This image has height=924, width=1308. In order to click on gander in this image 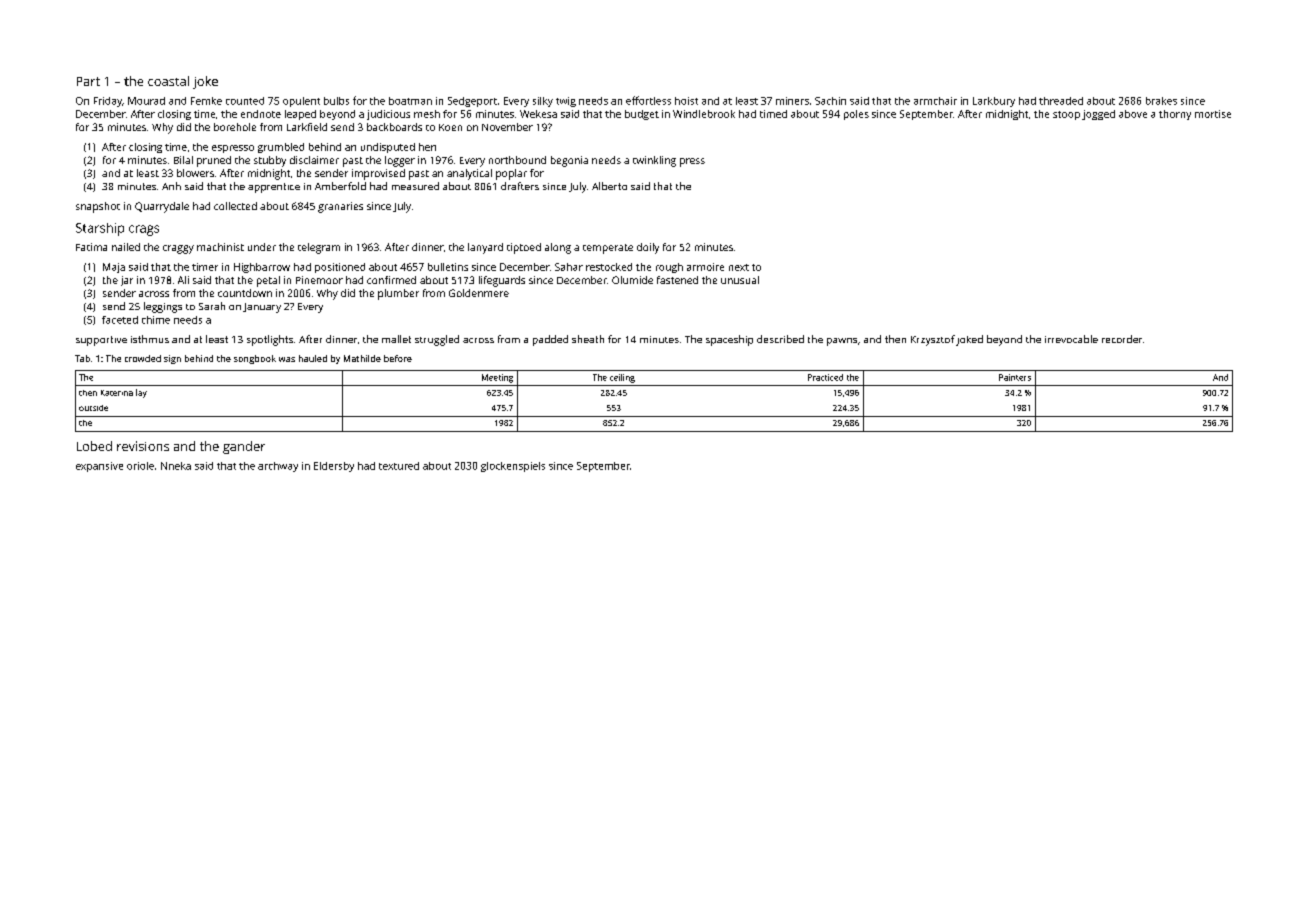, I will do `click(244, 447)`.
